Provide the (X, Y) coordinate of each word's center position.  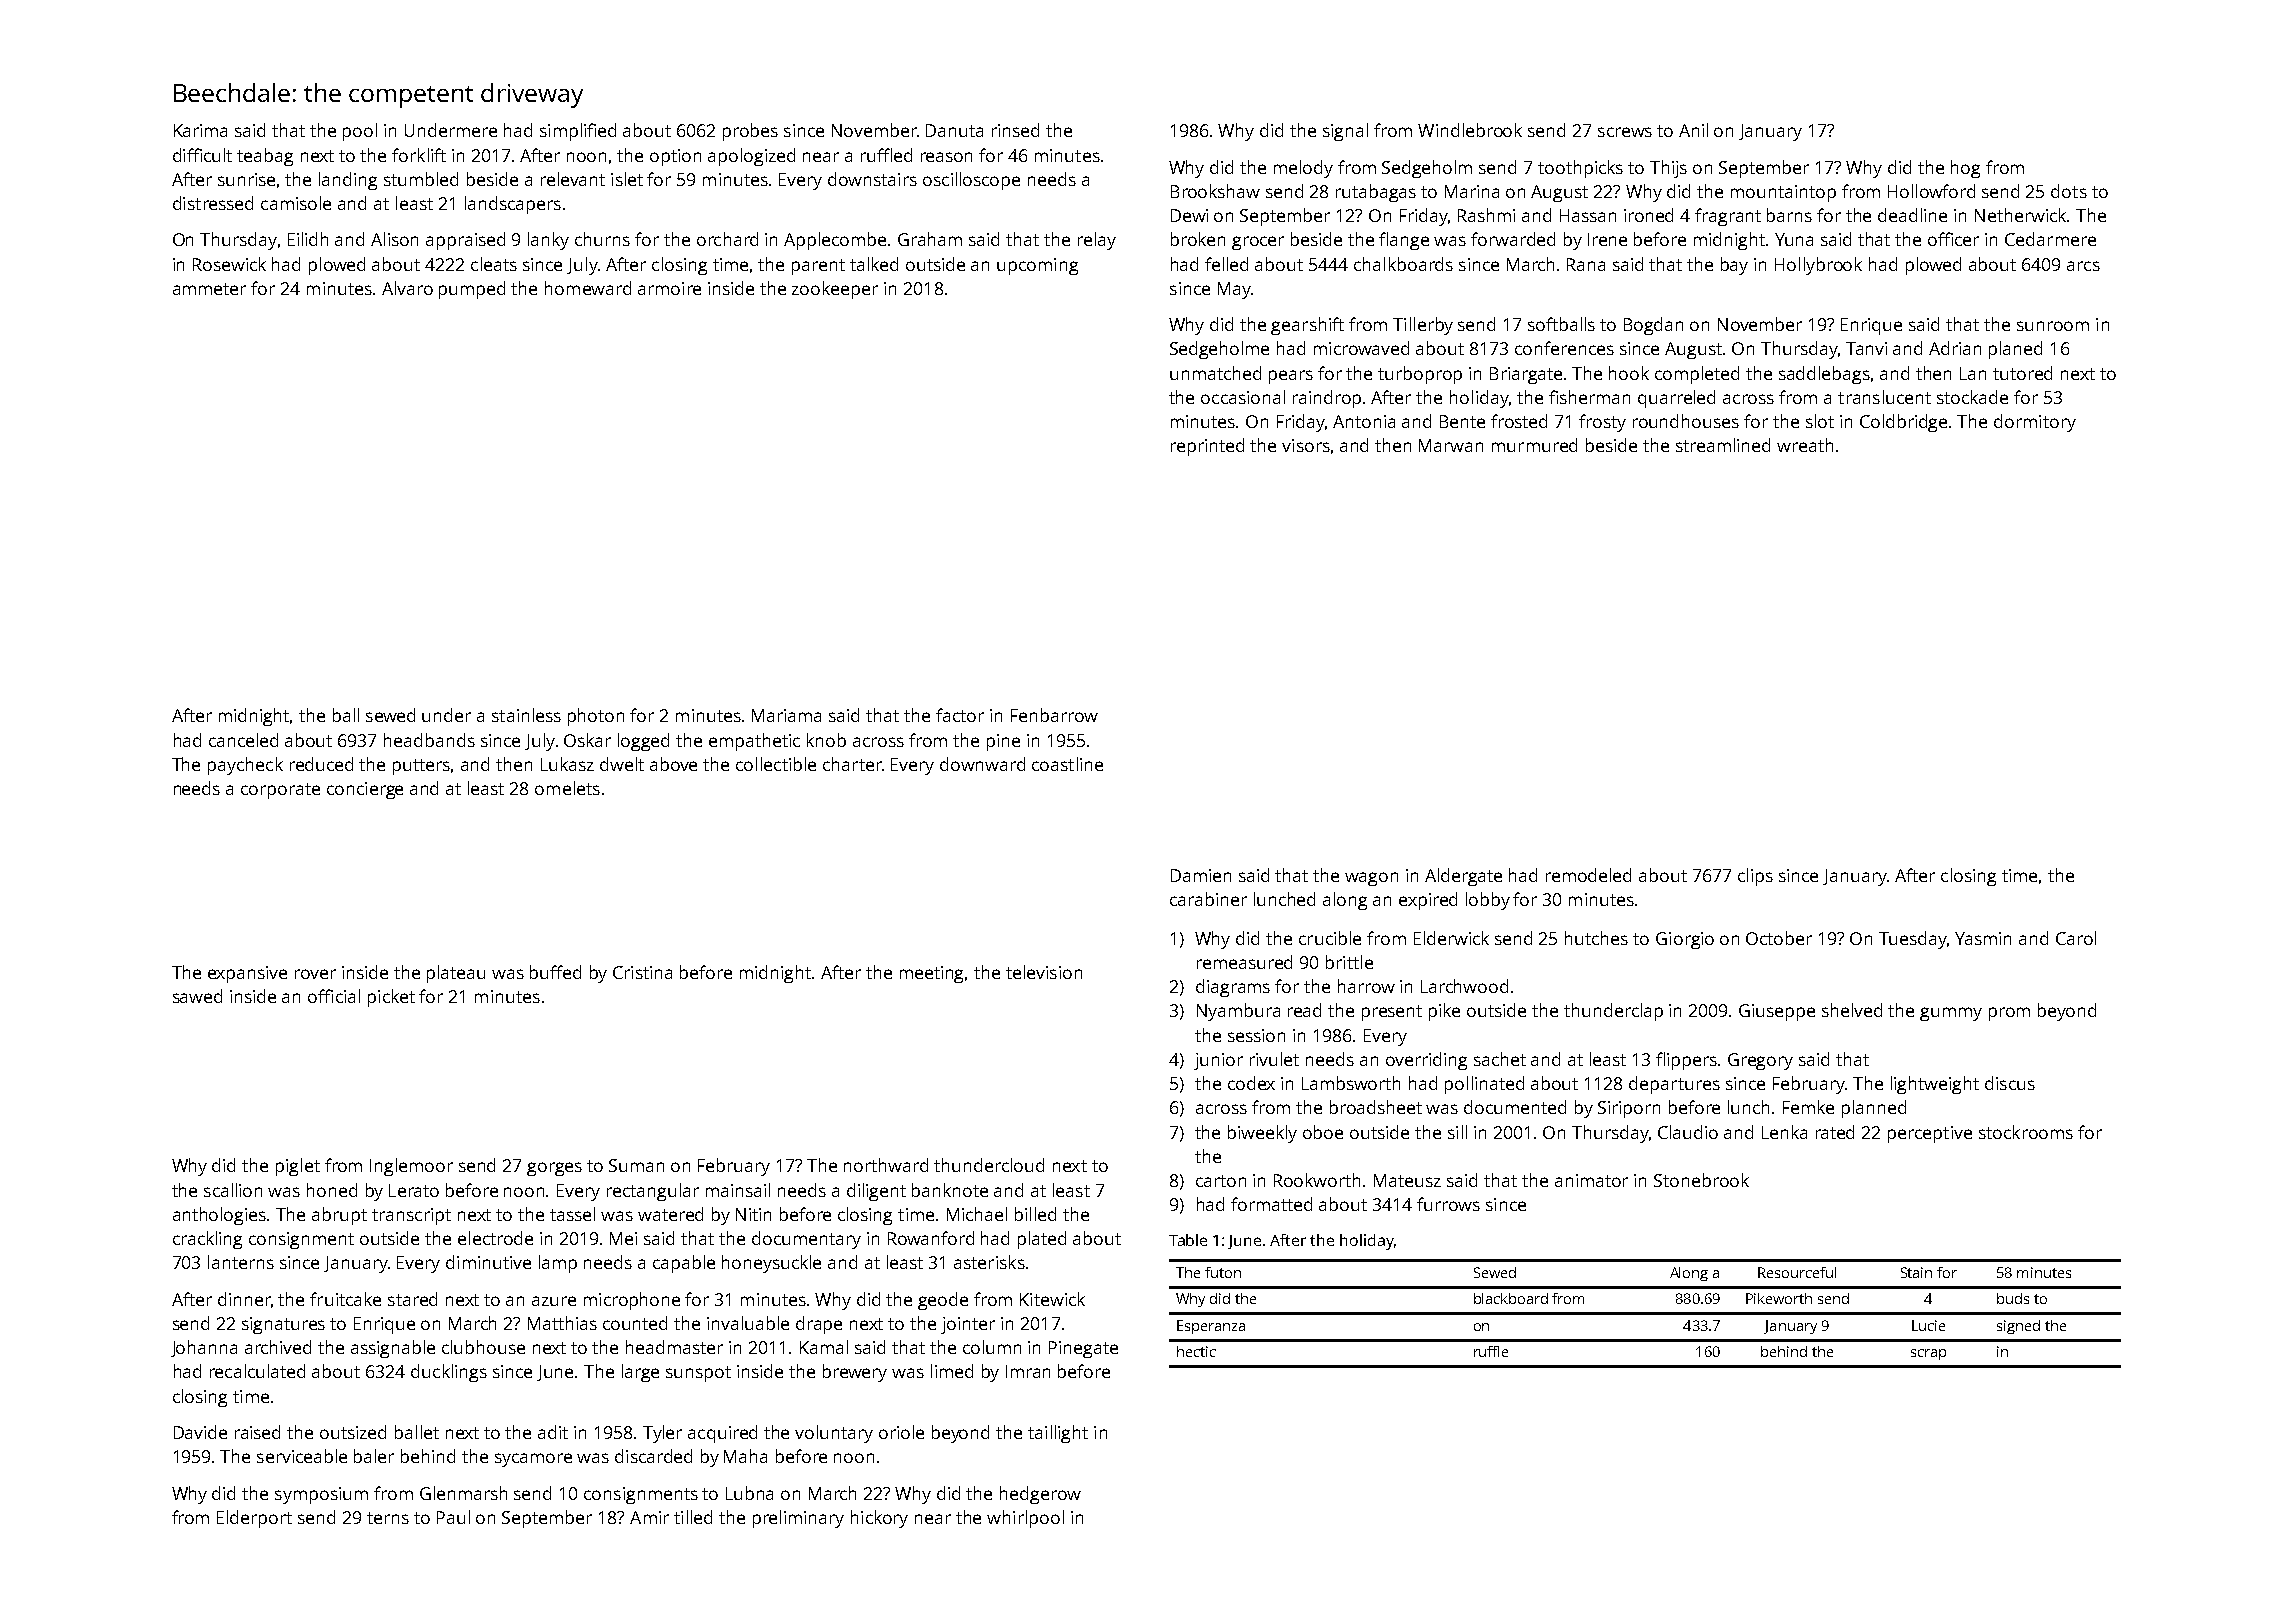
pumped (472, 290)
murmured (1534, 445)
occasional (1243, 397)
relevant (573, 179)
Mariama (786, 715)
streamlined (1723, 445)
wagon (1371, 879)
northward (886, 1165)
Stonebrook (1701, 1180)
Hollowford (1931, 191)
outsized (353, 1432)
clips (1755, 877)
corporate (280, 791)
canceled (243, 740)
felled (1226, 264)
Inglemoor (411, 1167)
